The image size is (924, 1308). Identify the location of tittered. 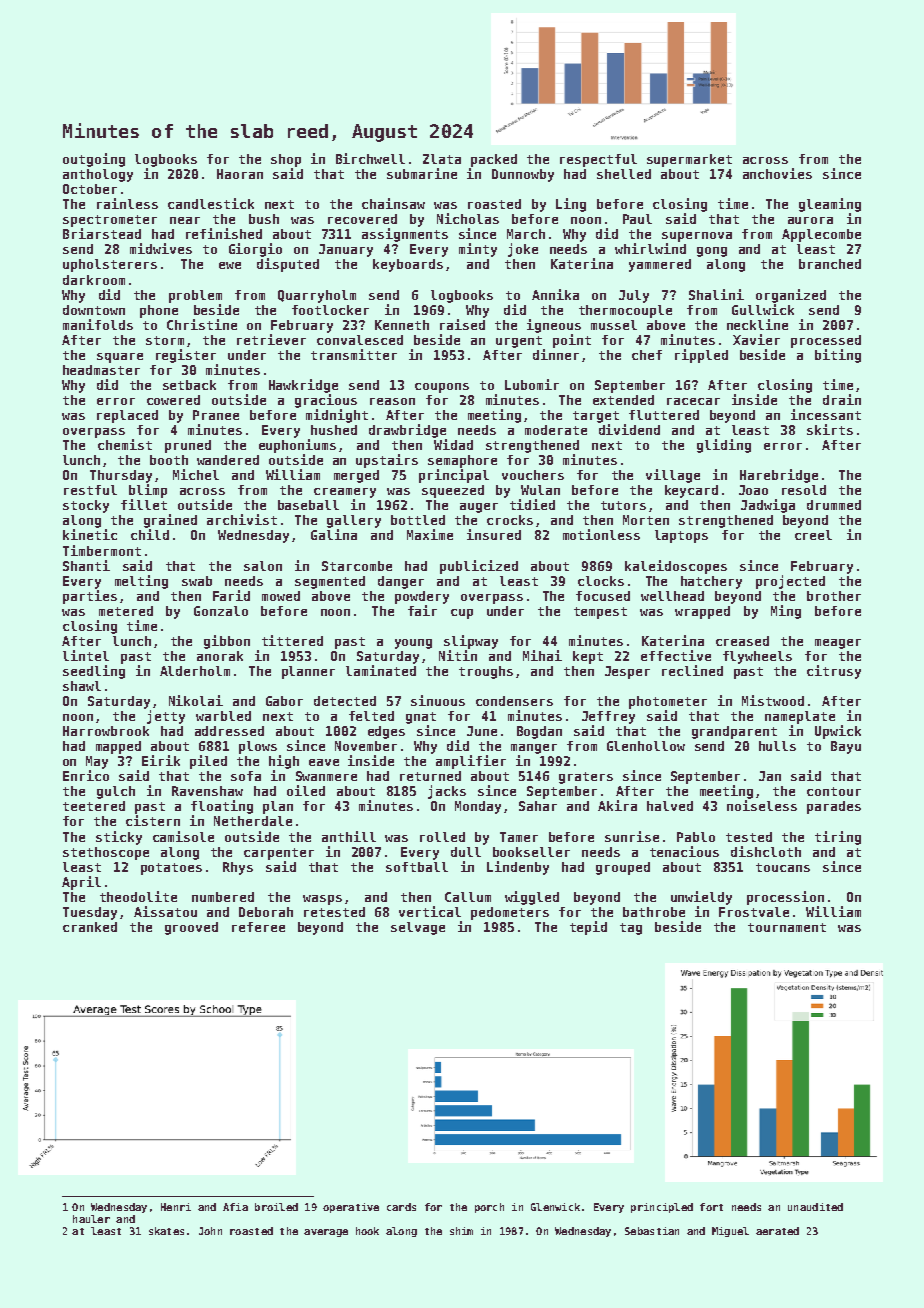
(292, 640).
